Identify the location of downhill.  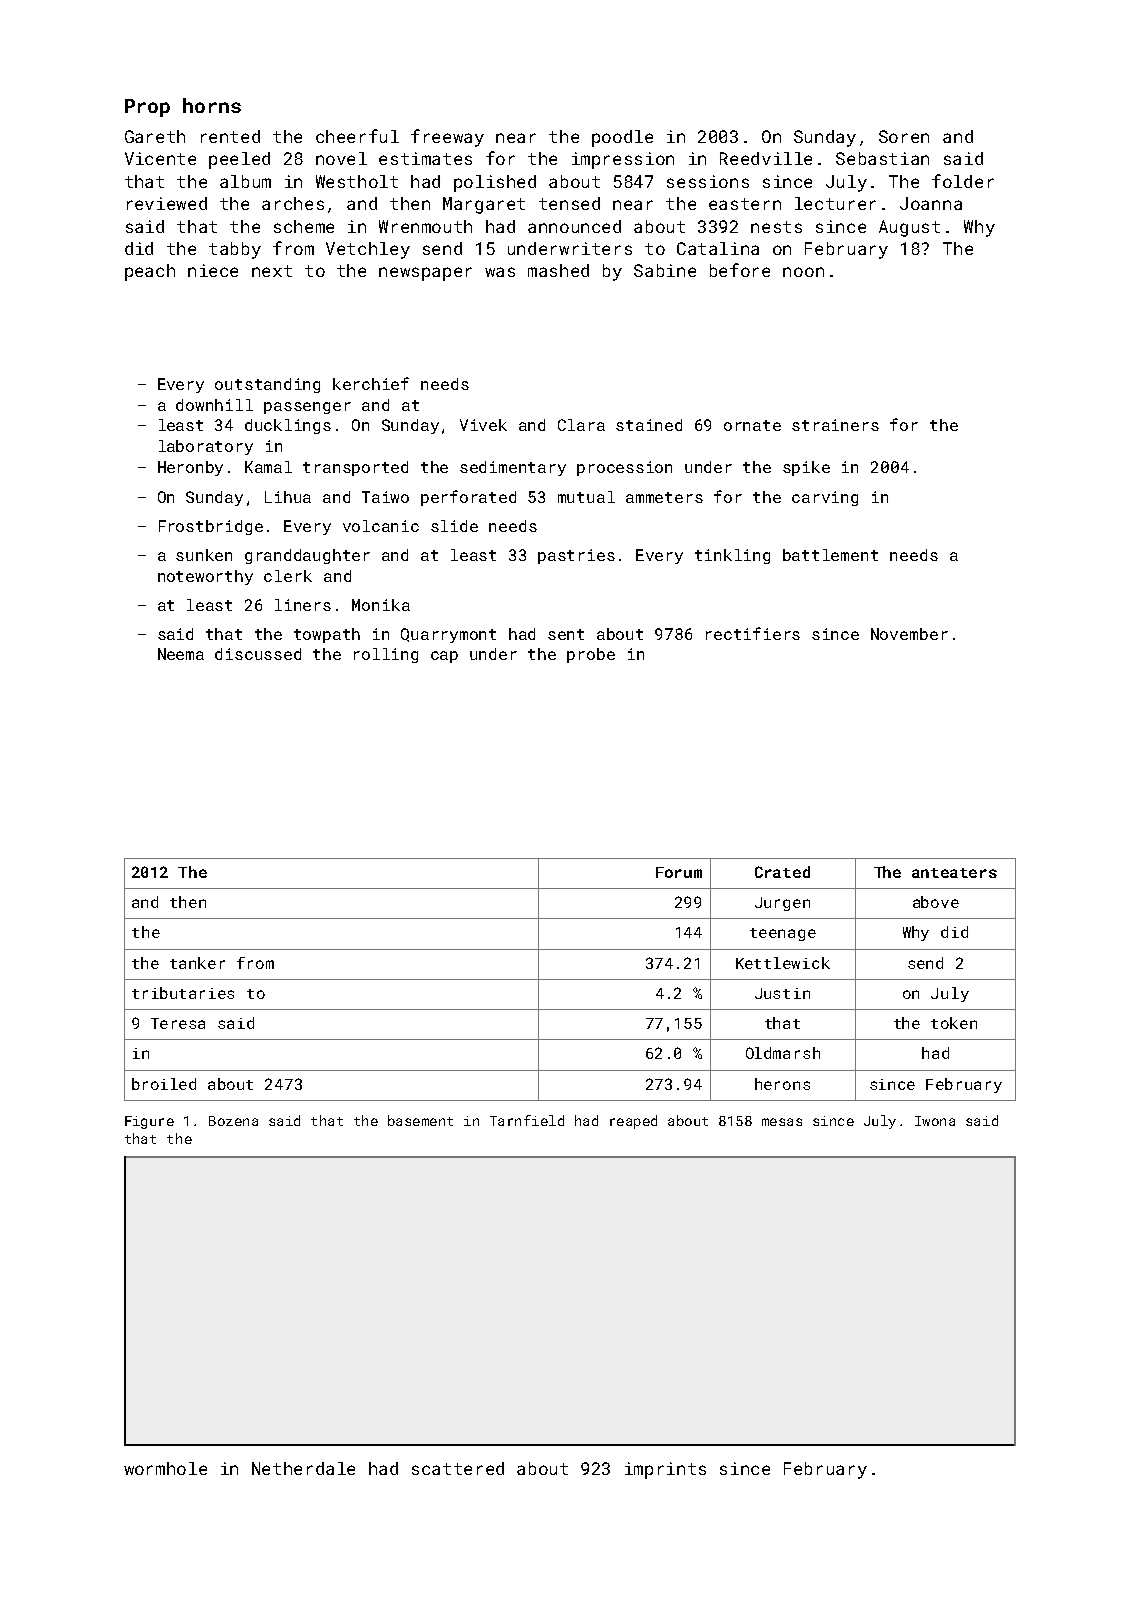
(214, 405).
